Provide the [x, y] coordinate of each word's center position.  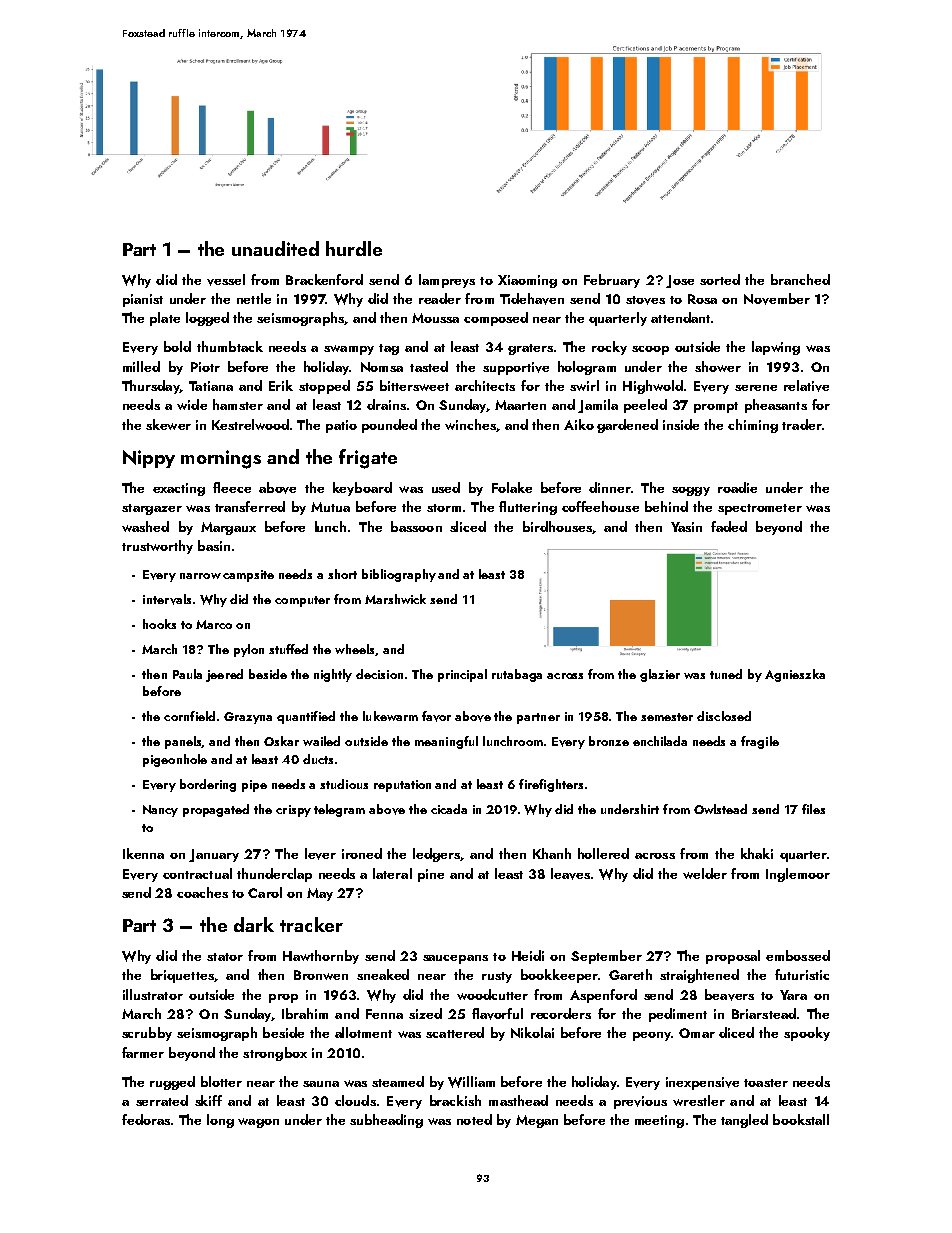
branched [800, 279]
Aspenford [603, 996]
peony [652, 1036]
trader [801, 424]
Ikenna [143, 853]
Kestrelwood [250, 424]
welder [705, 873]
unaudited [275, 248]
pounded [389, 426]
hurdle [354, 248]
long [220, 1121]
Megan [537, 1121]
